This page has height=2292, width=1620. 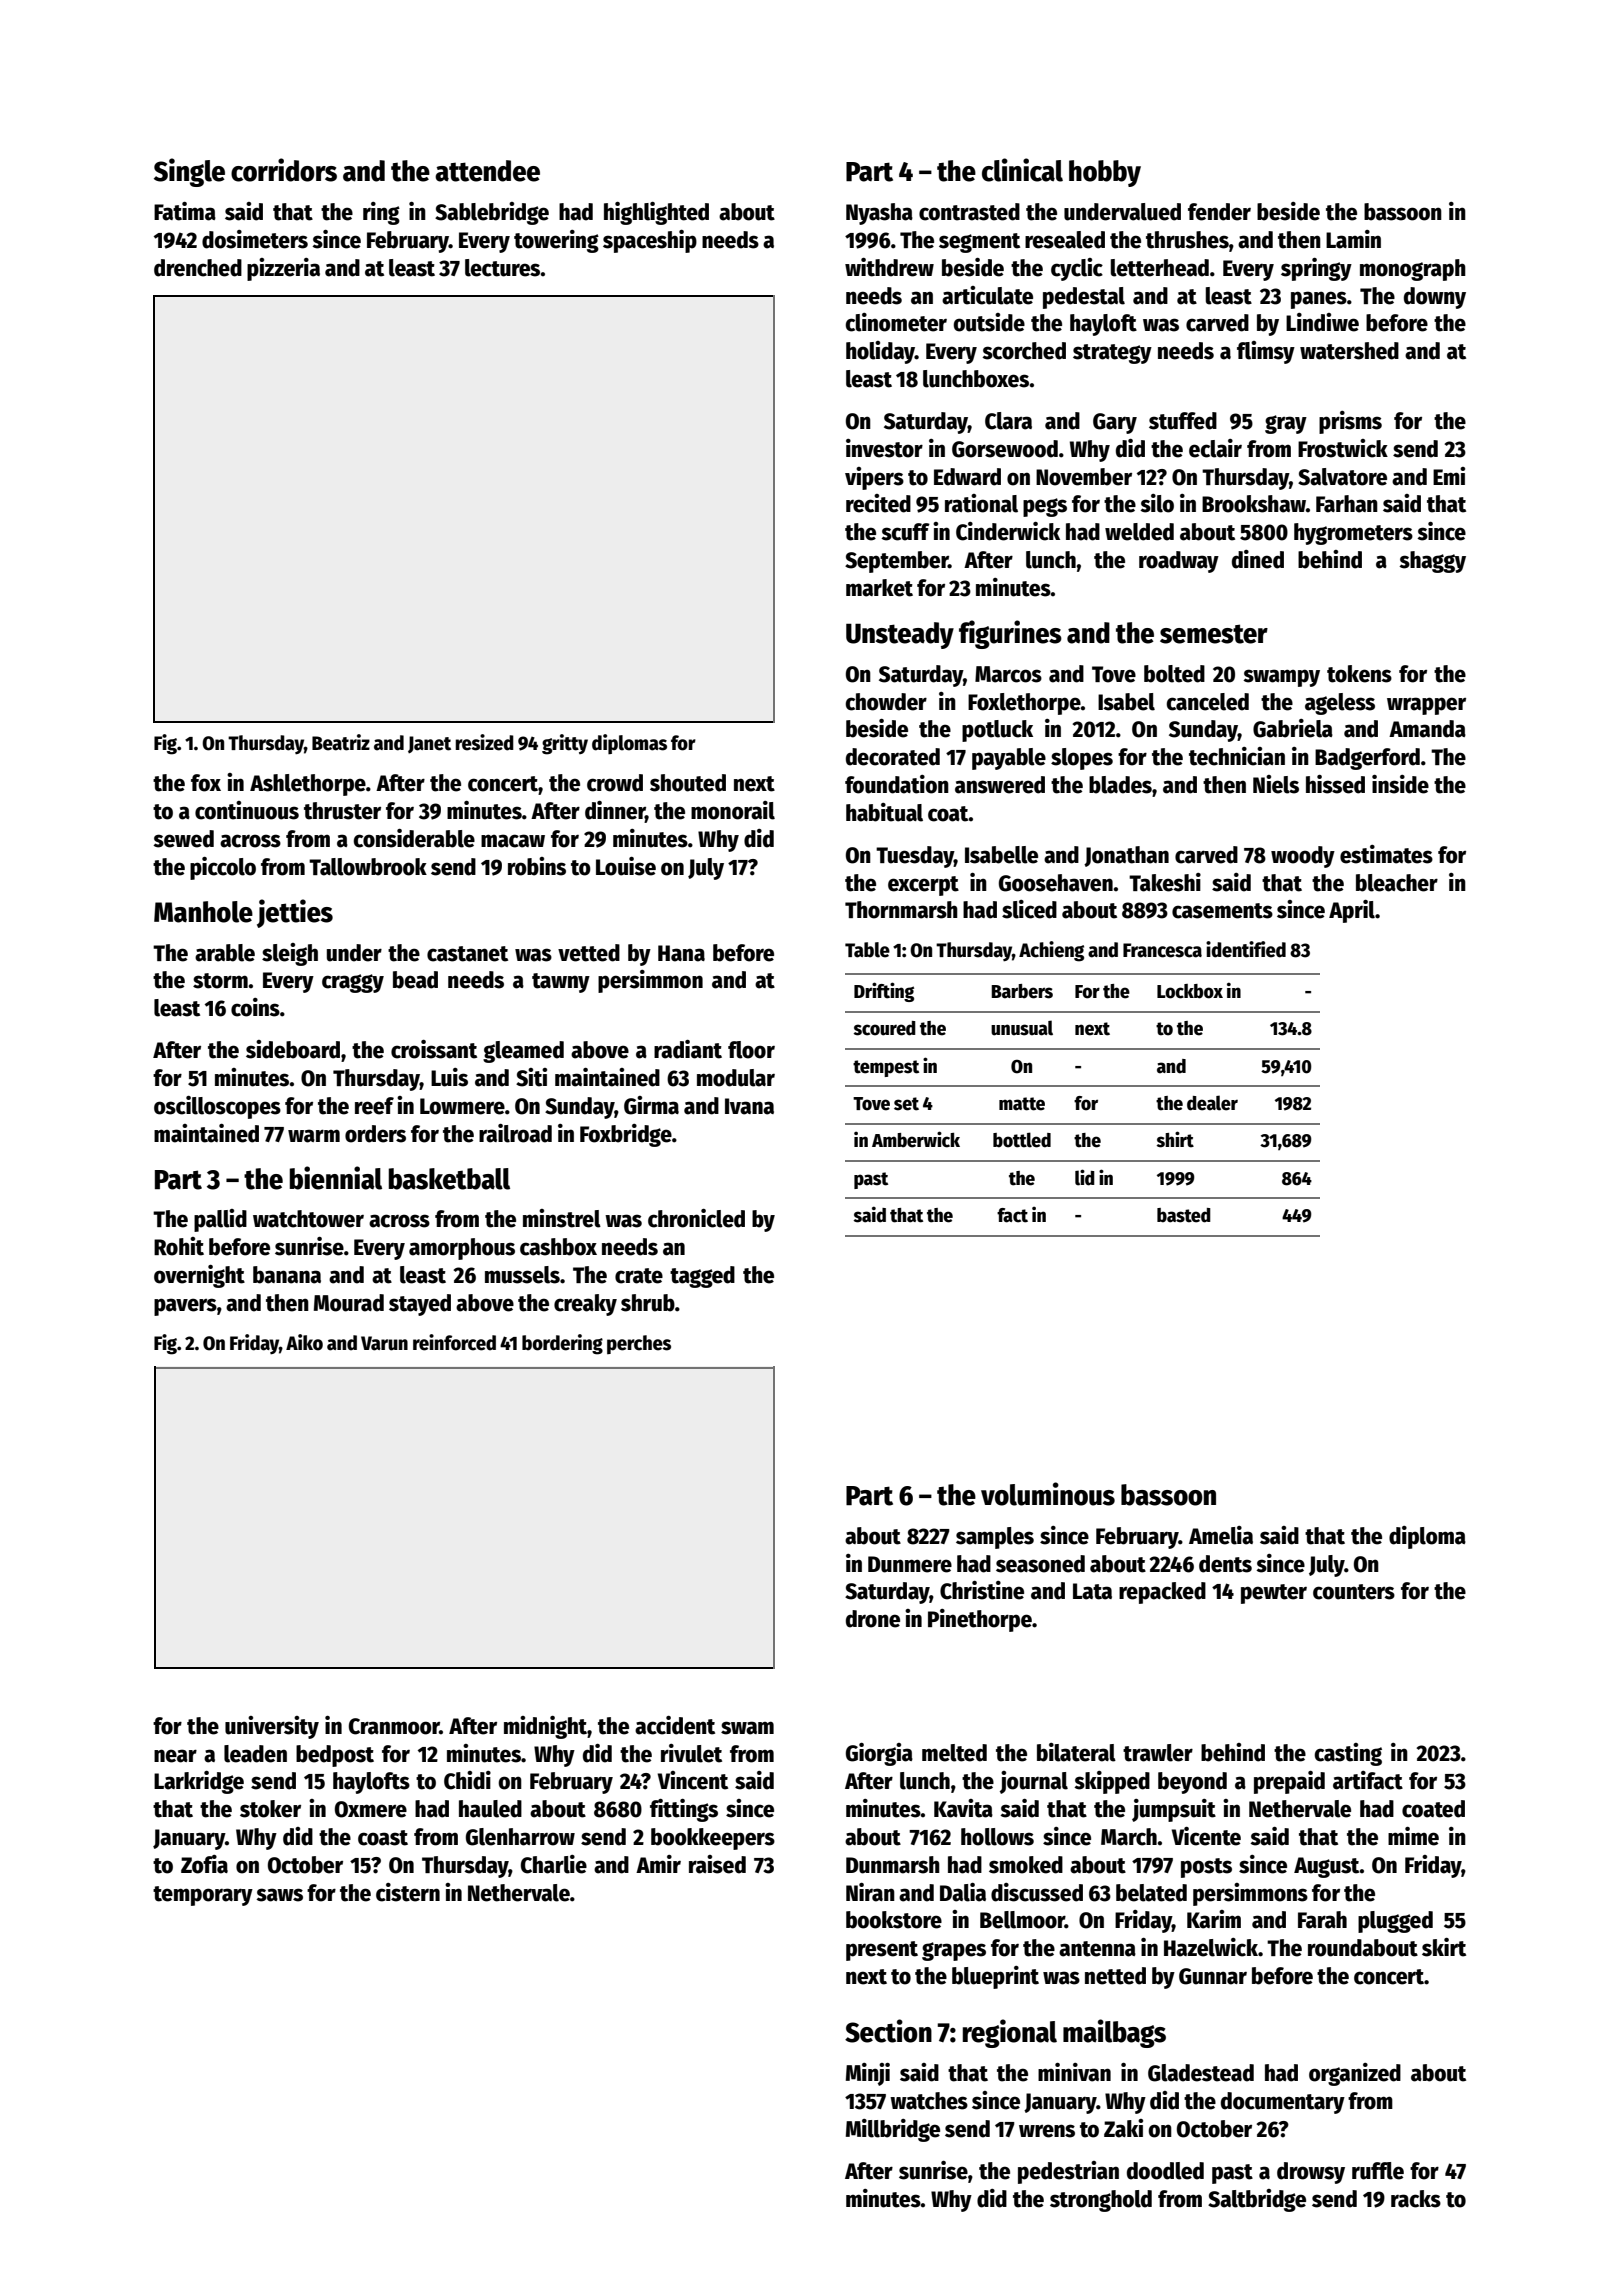 What do you see at coordinates (185, 1307) in the page?
I see `pavers` at bounding box center [185, 1307].
